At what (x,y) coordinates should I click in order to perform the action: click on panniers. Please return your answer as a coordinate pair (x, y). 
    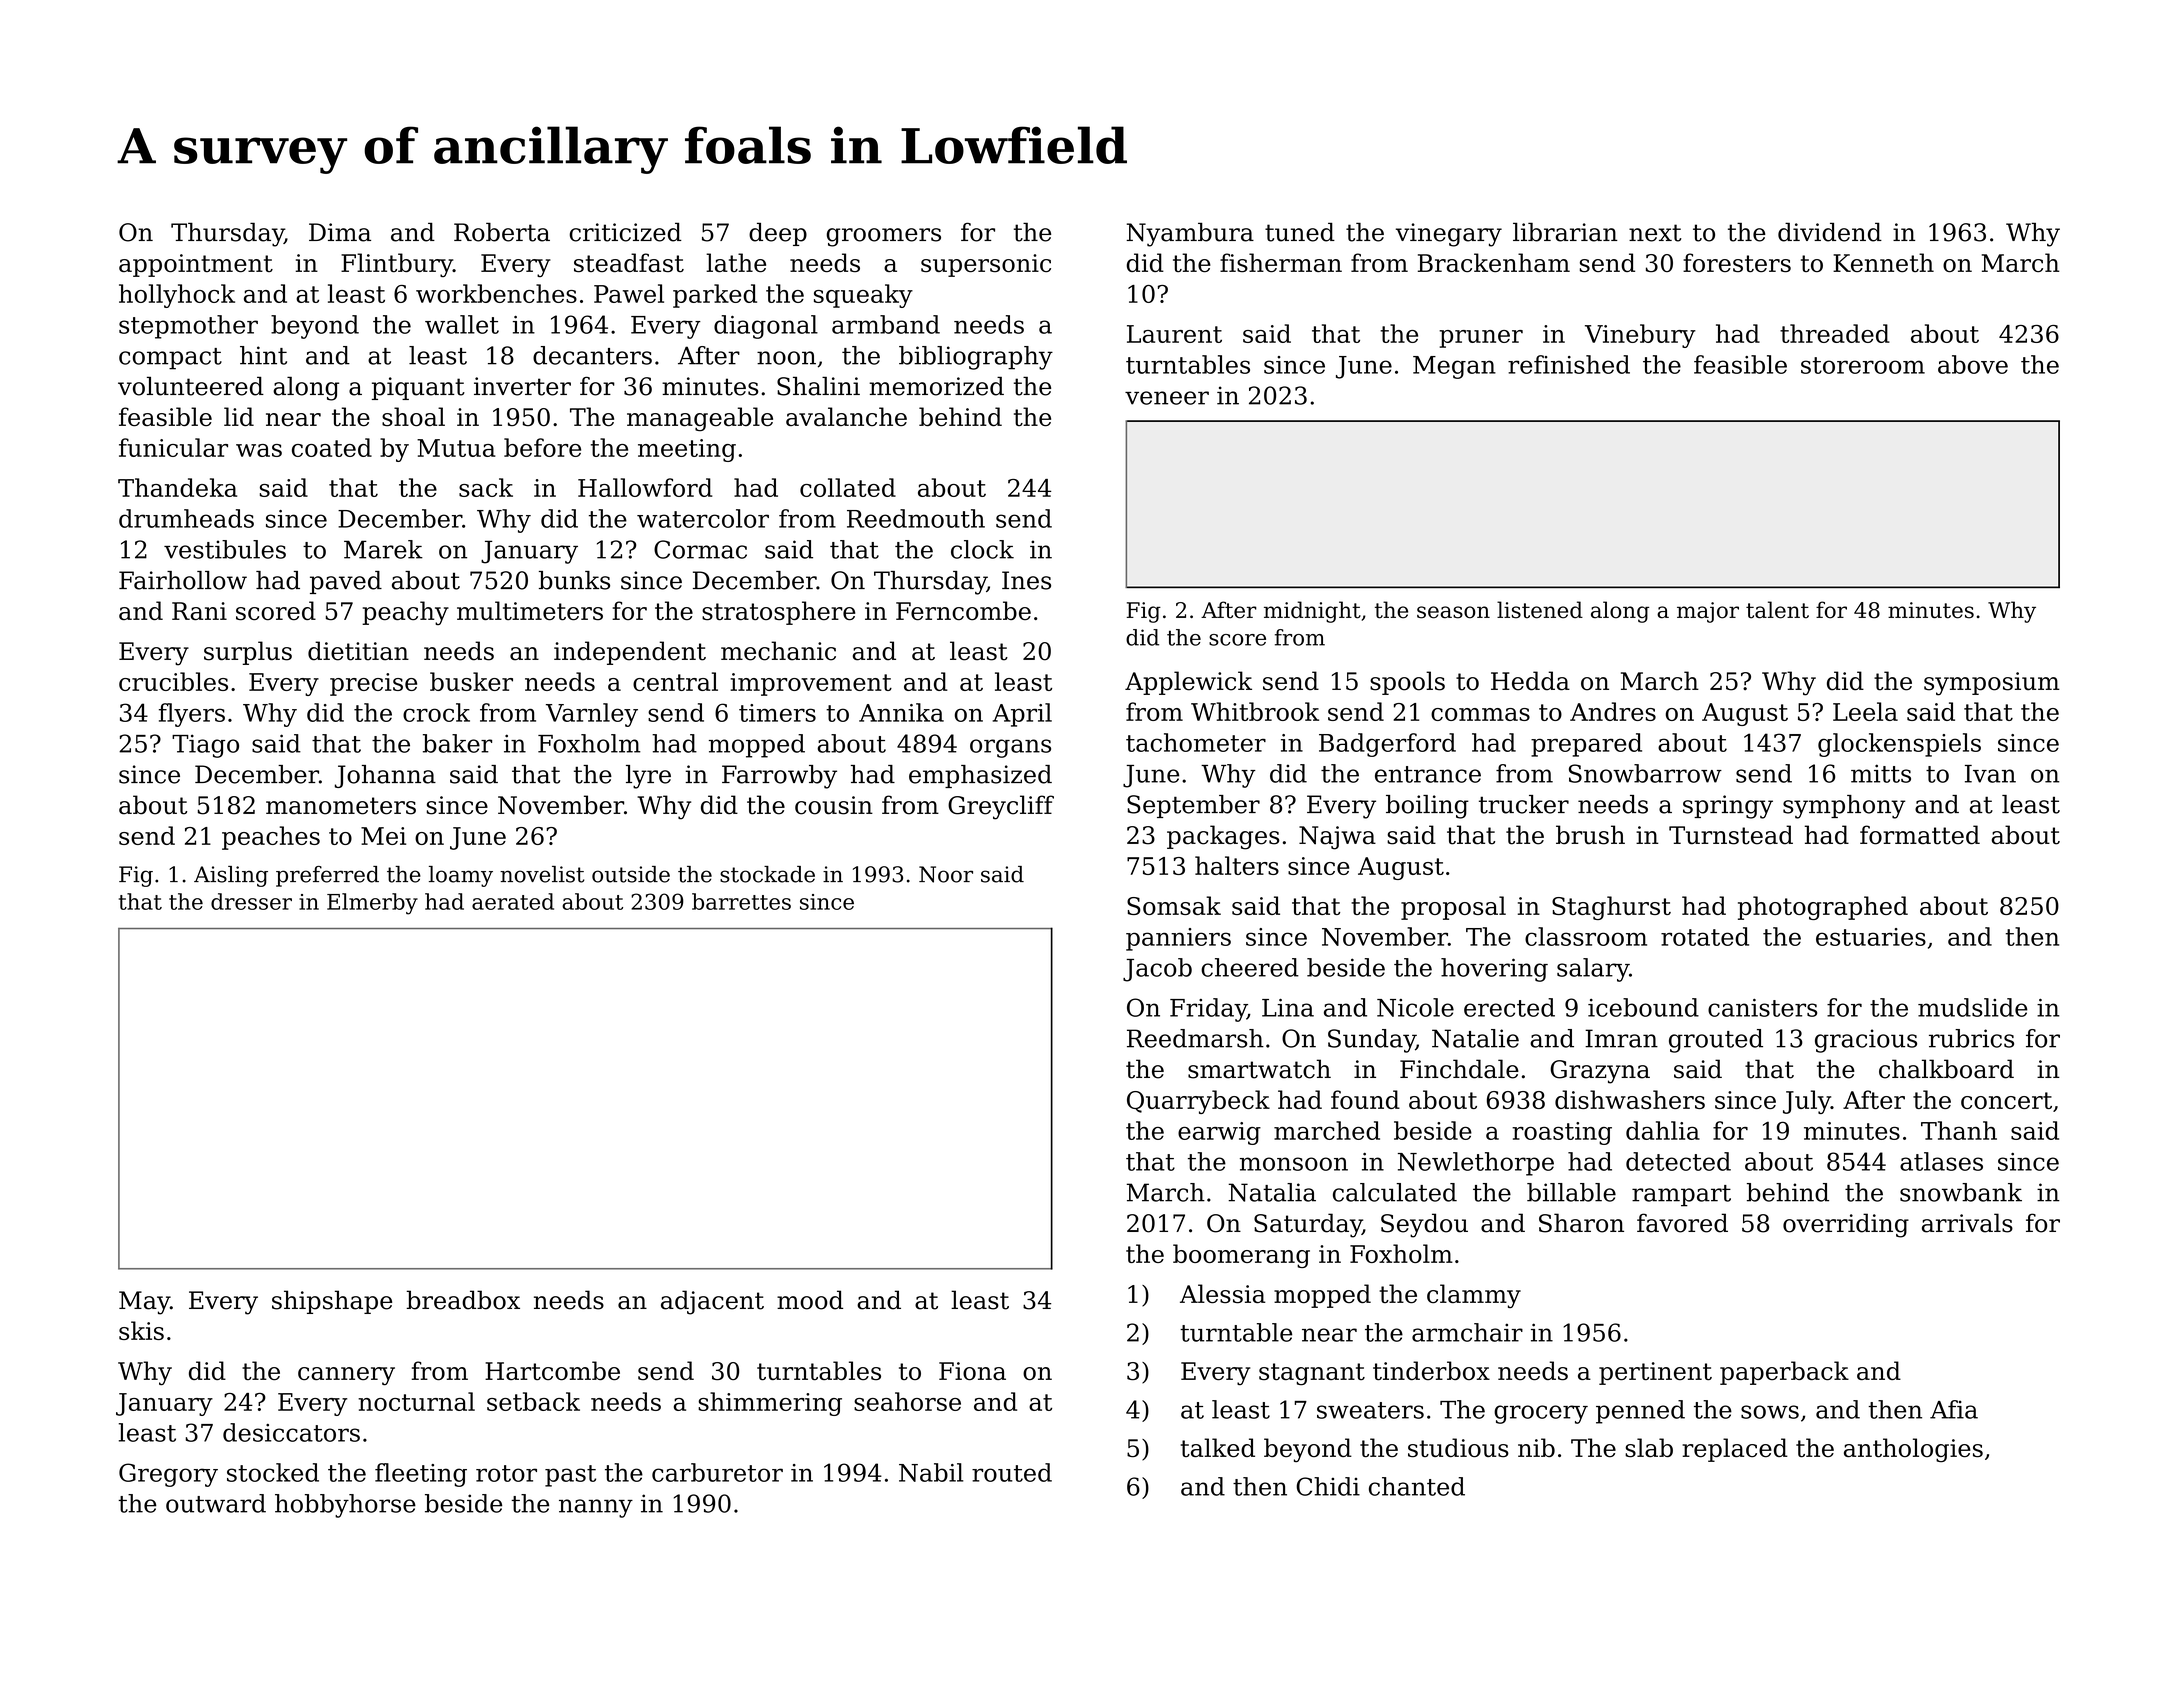
    Looking at the image, I should click on (1178, 939).
